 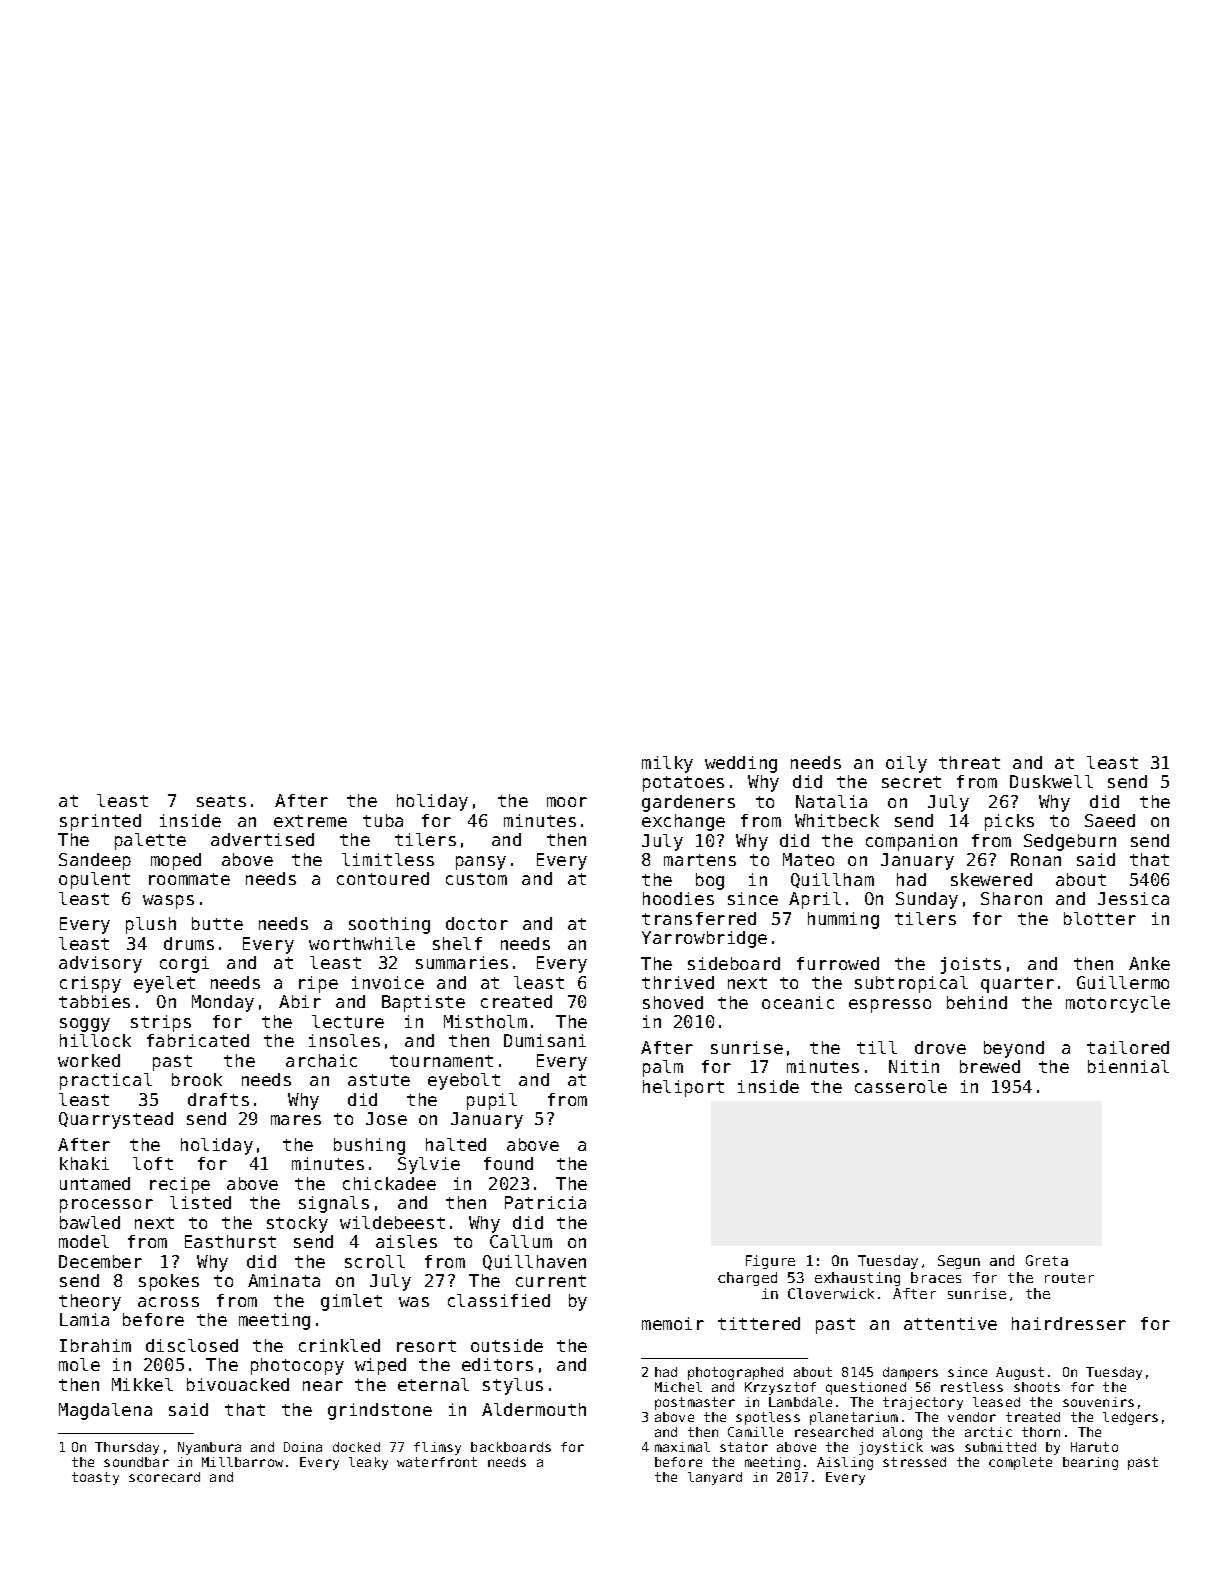 I want to click on Magdalena, so click(x=105, y=1411).
